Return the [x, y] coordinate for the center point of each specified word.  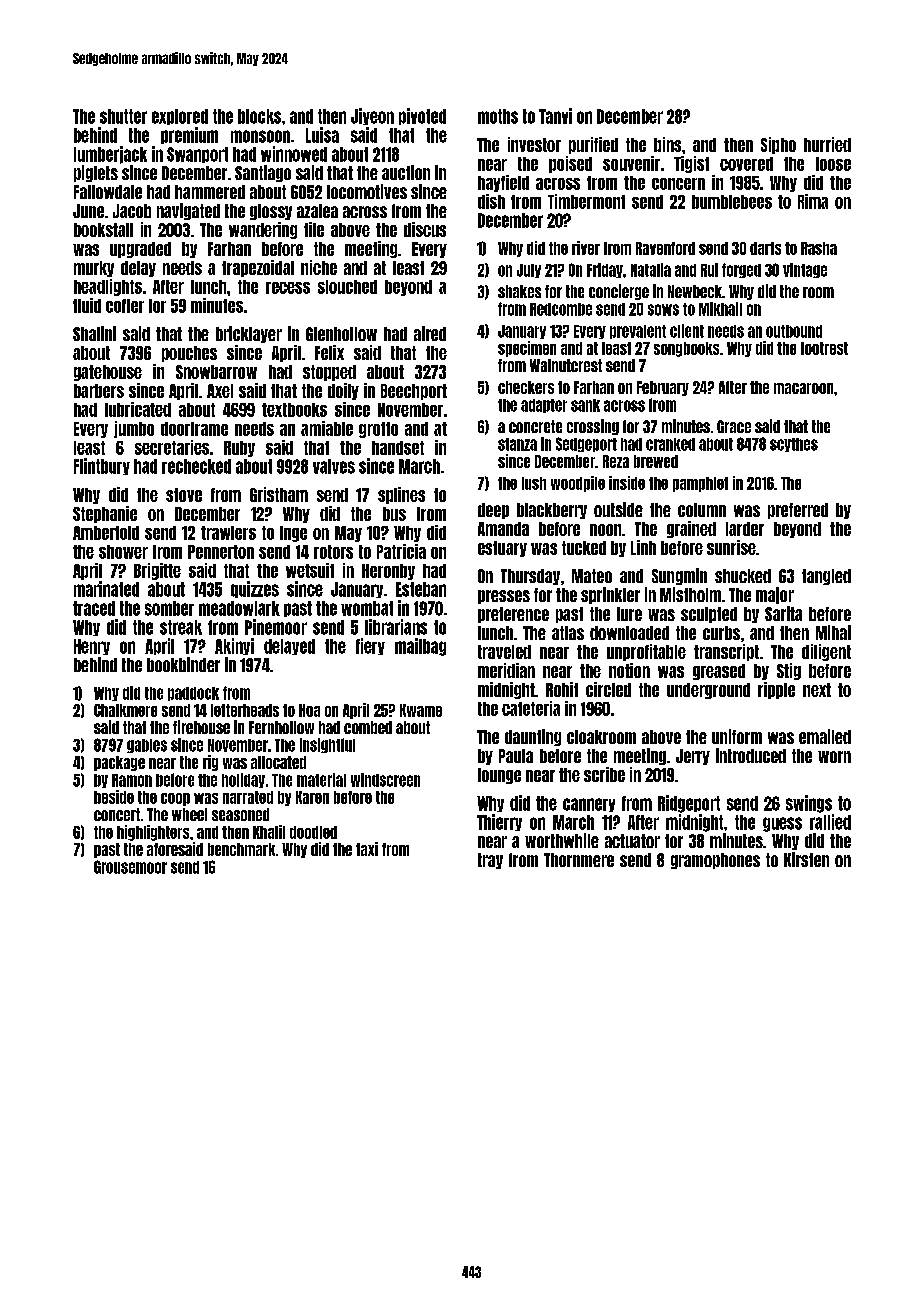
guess [782, 824]
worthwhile [562, 840]
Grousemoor [130, 867]
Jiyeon [372, 116]
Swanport [197, 155]
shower [123, 552]
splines [401, 495]
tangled [826, 577]
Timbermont [586, 201]
